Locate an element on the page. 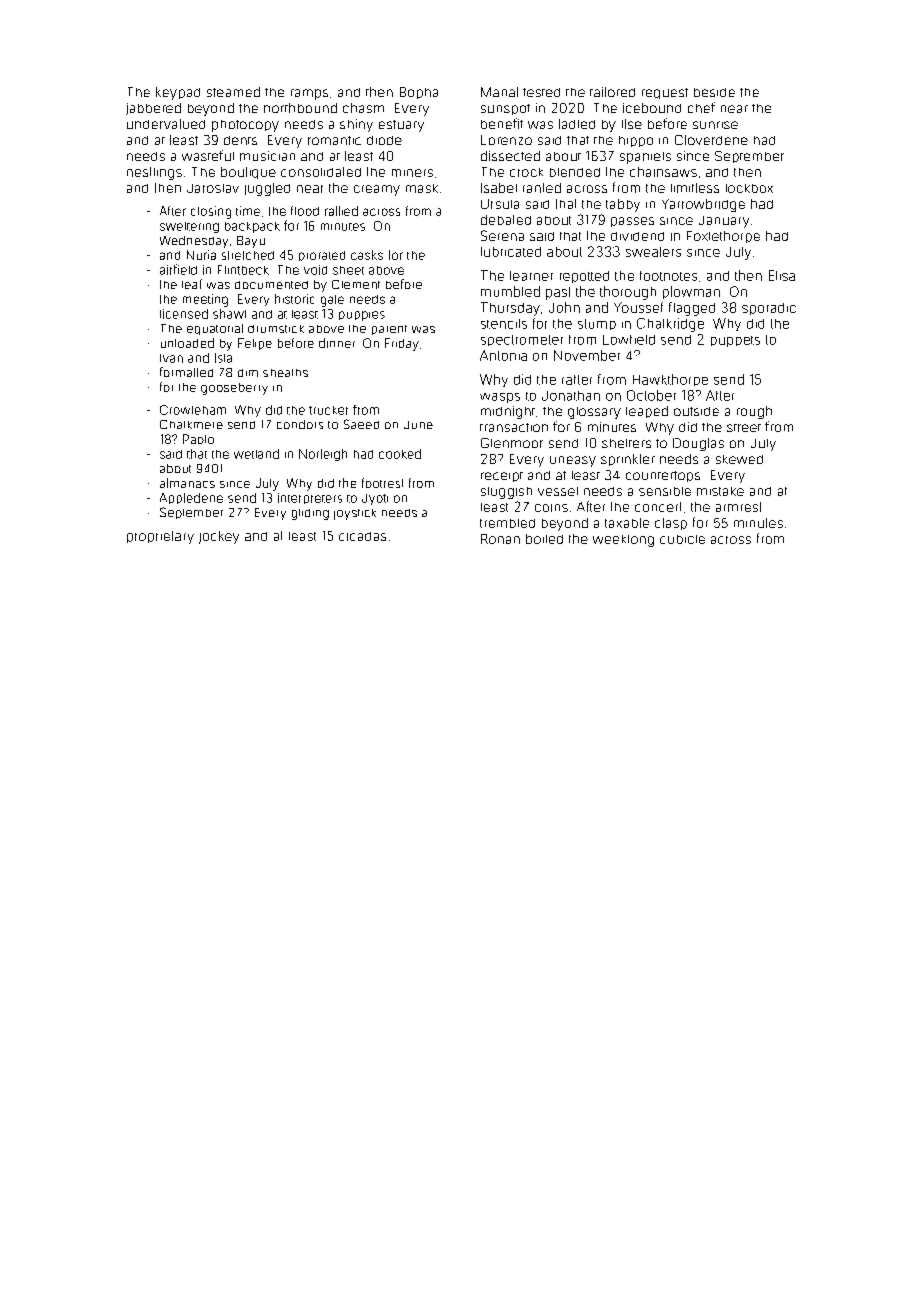 Image resolution: width=924 pixels, height=1314 pixels. sporadic is located at coordinates (769, 309).
